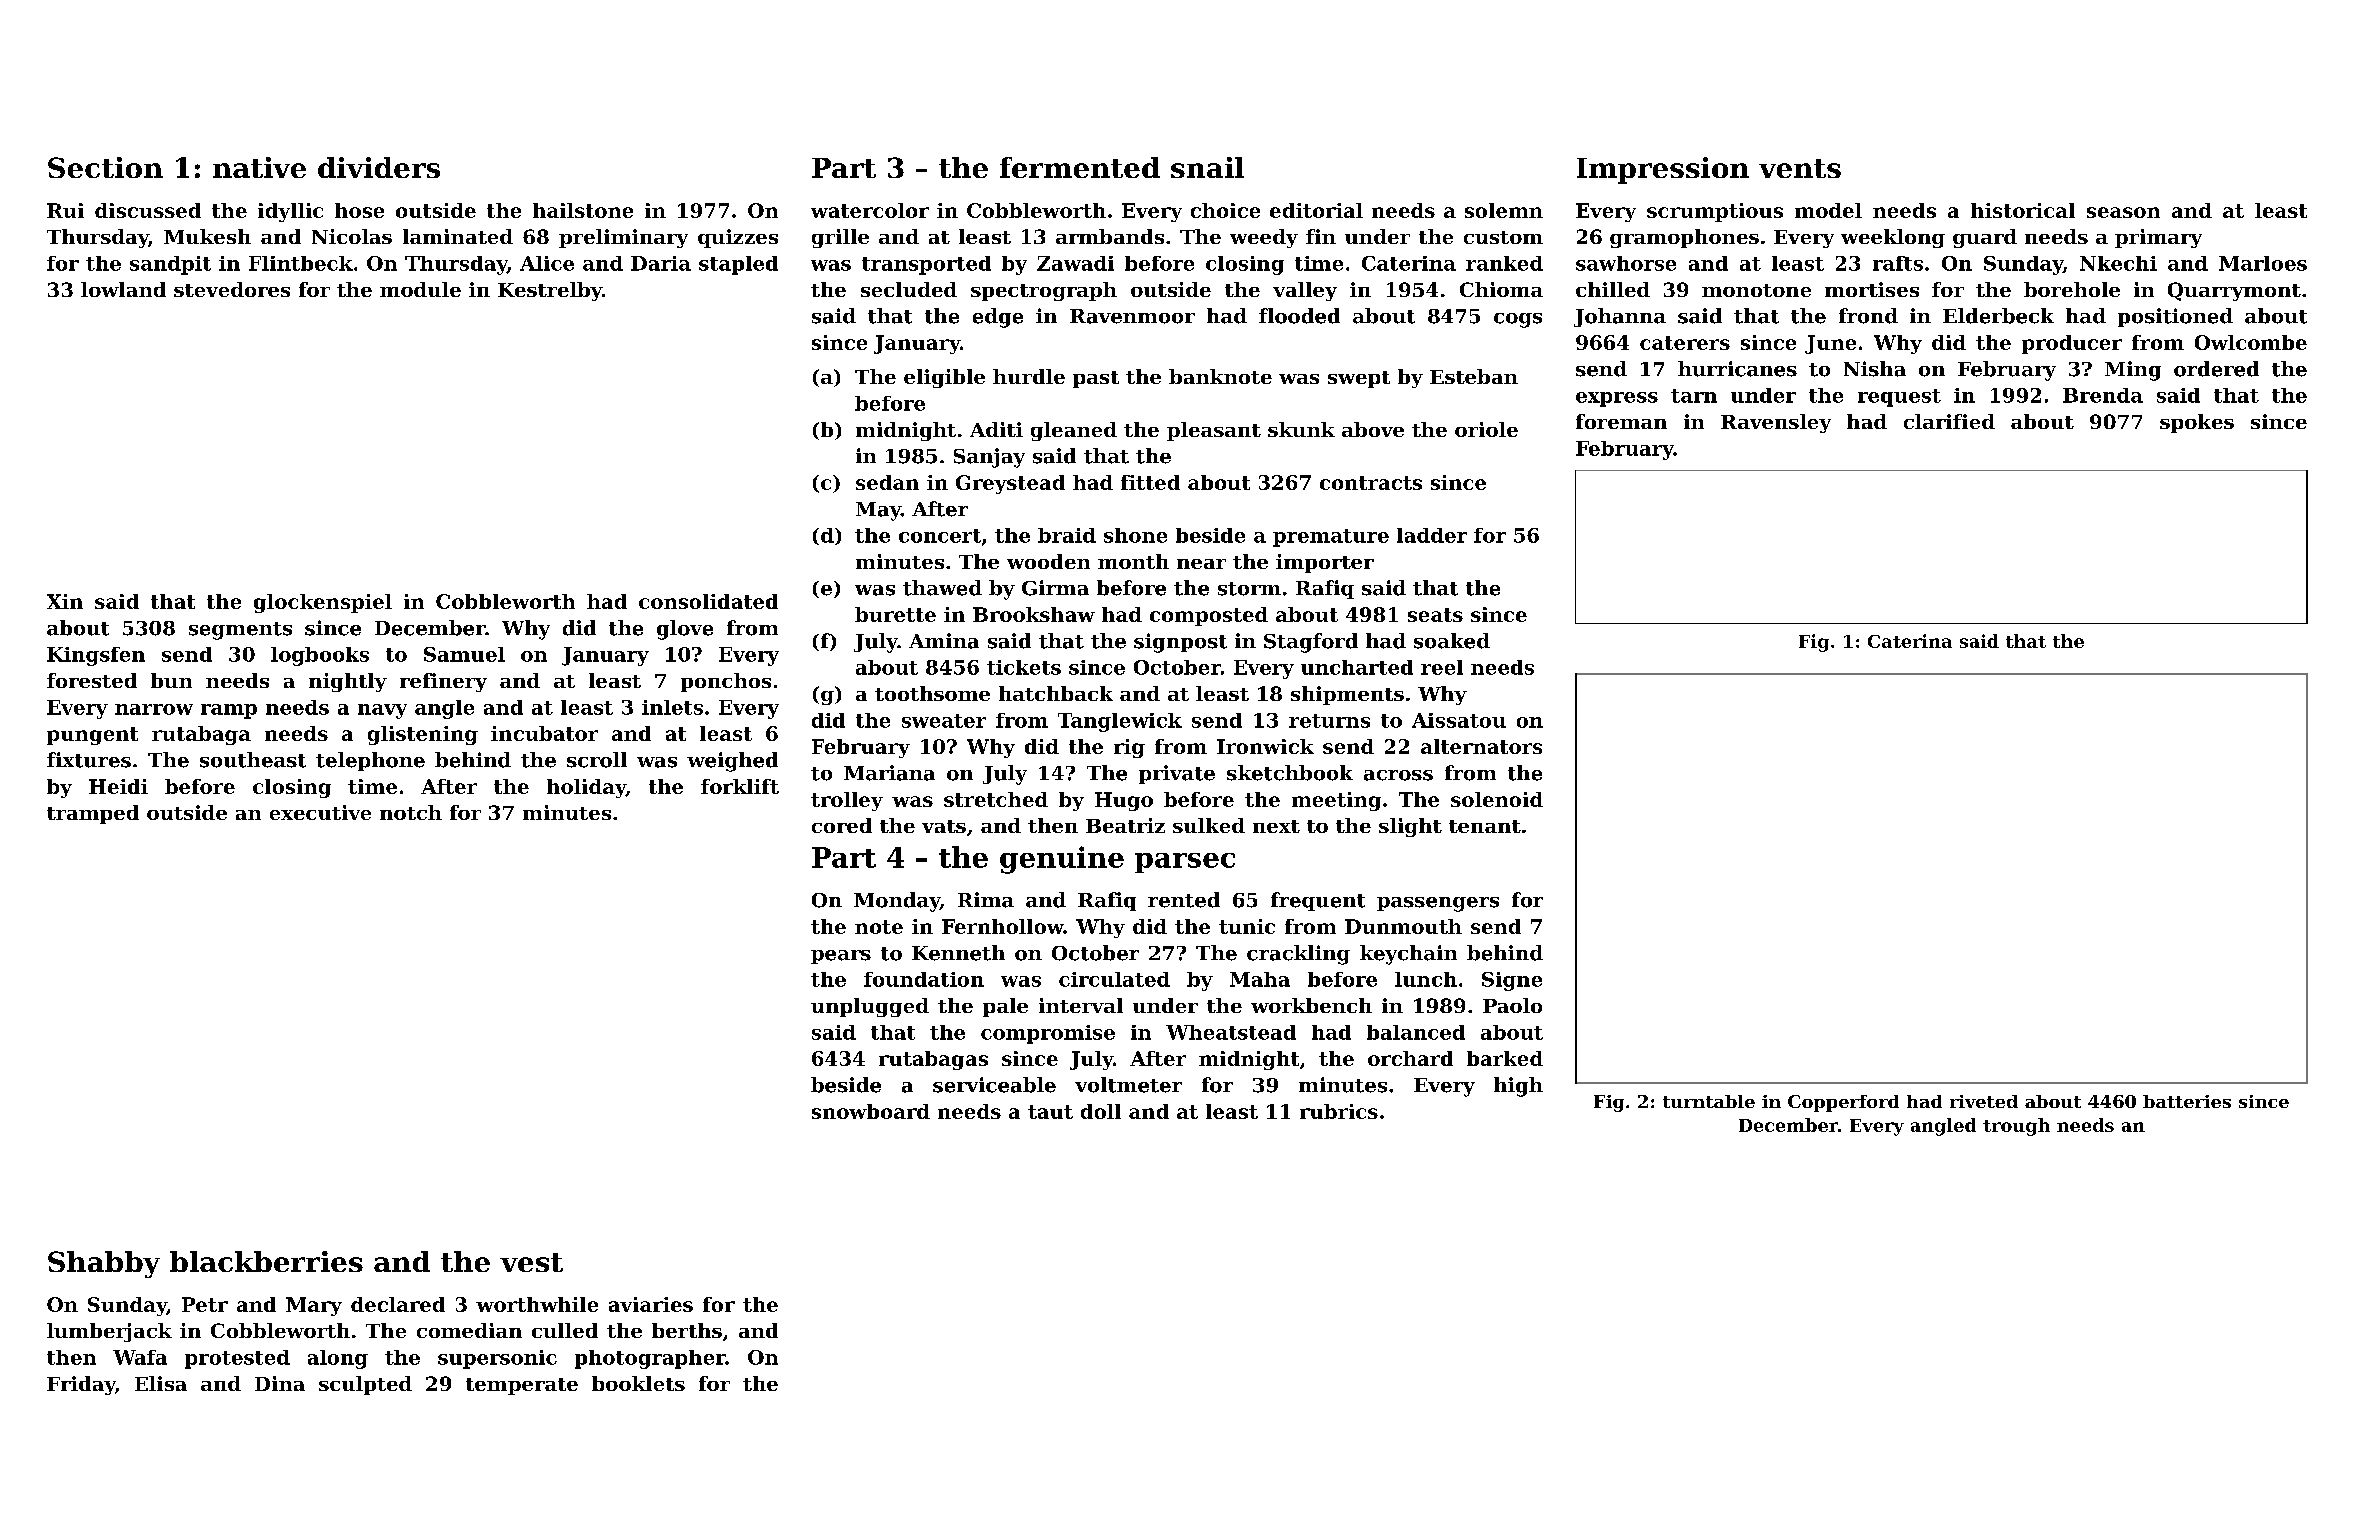  What do you see at coordinates (320, 812) in the page?
I see `executive` at bounding box center [320, 812].
